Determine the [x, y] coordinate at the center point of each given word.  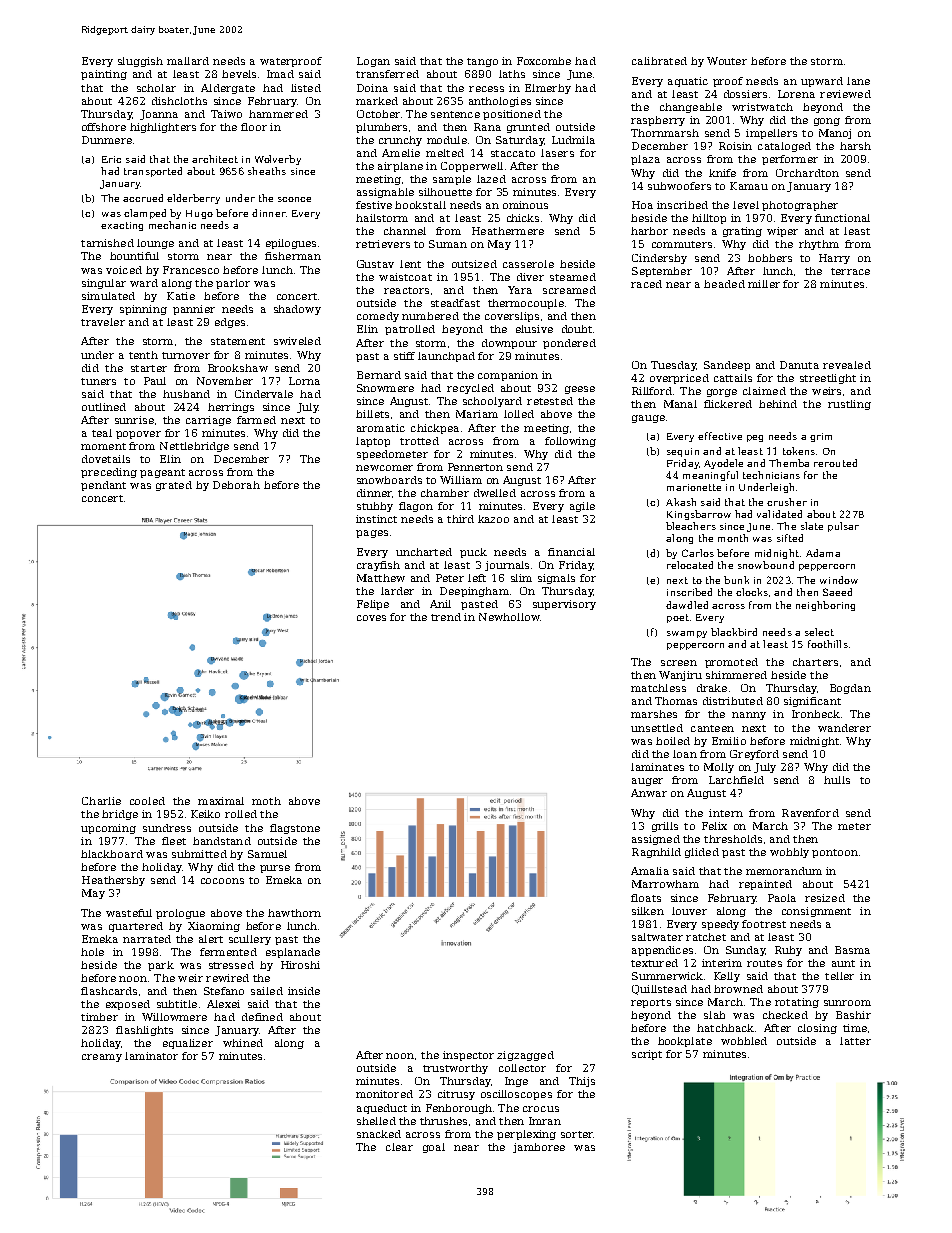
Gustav [375, 264]
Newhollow [509, 617]
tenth [143, 355]
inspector [468, 1056]
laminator [151, 1056]
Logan [373, 62]
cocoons [222, 881]
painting [104, 75]
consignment [816, 912]
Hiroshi [300, 965]
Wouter [727, 61]
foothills [828, 644]
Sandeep [727, 366]
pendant [103, 486]
